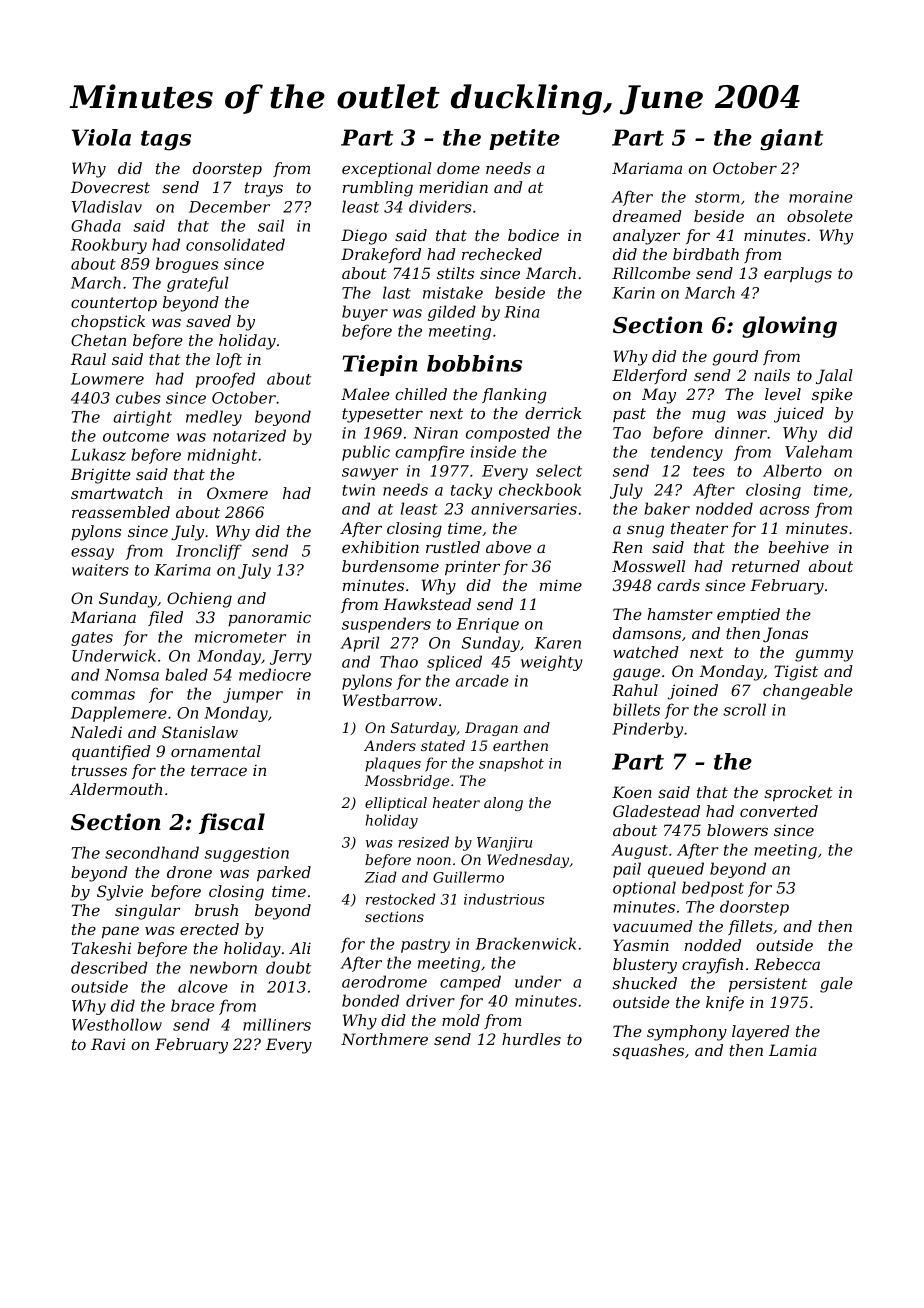 The width and height of the page is (924, 1308). What do you see at coordinates (387, 169) in the page?
I see `exceptional` at bounding box center [387, 169].
